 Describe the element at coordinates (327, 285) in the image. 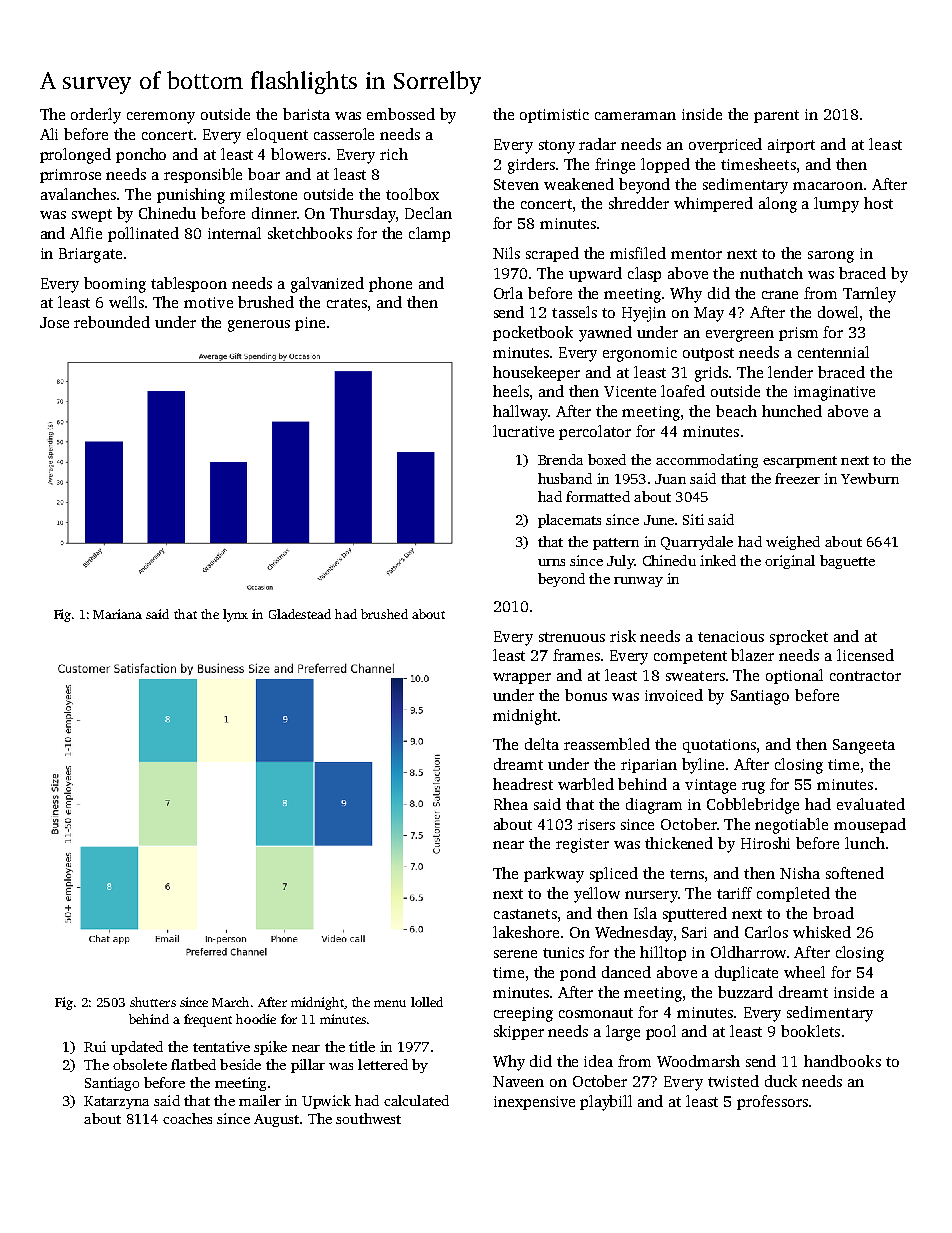

I see `galvanized` at that location.
